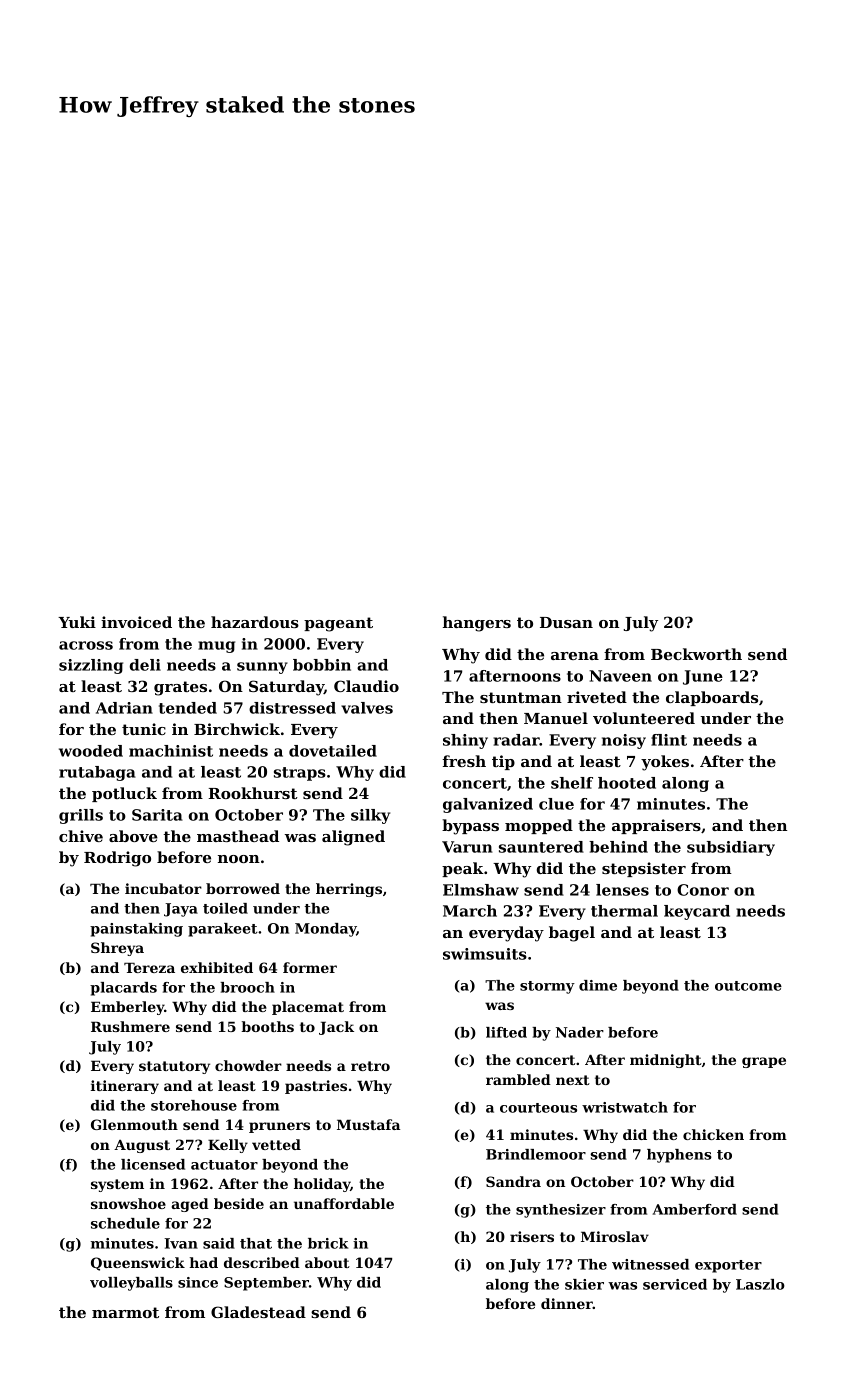  I want to click on midnight, so click(666, 1061).
